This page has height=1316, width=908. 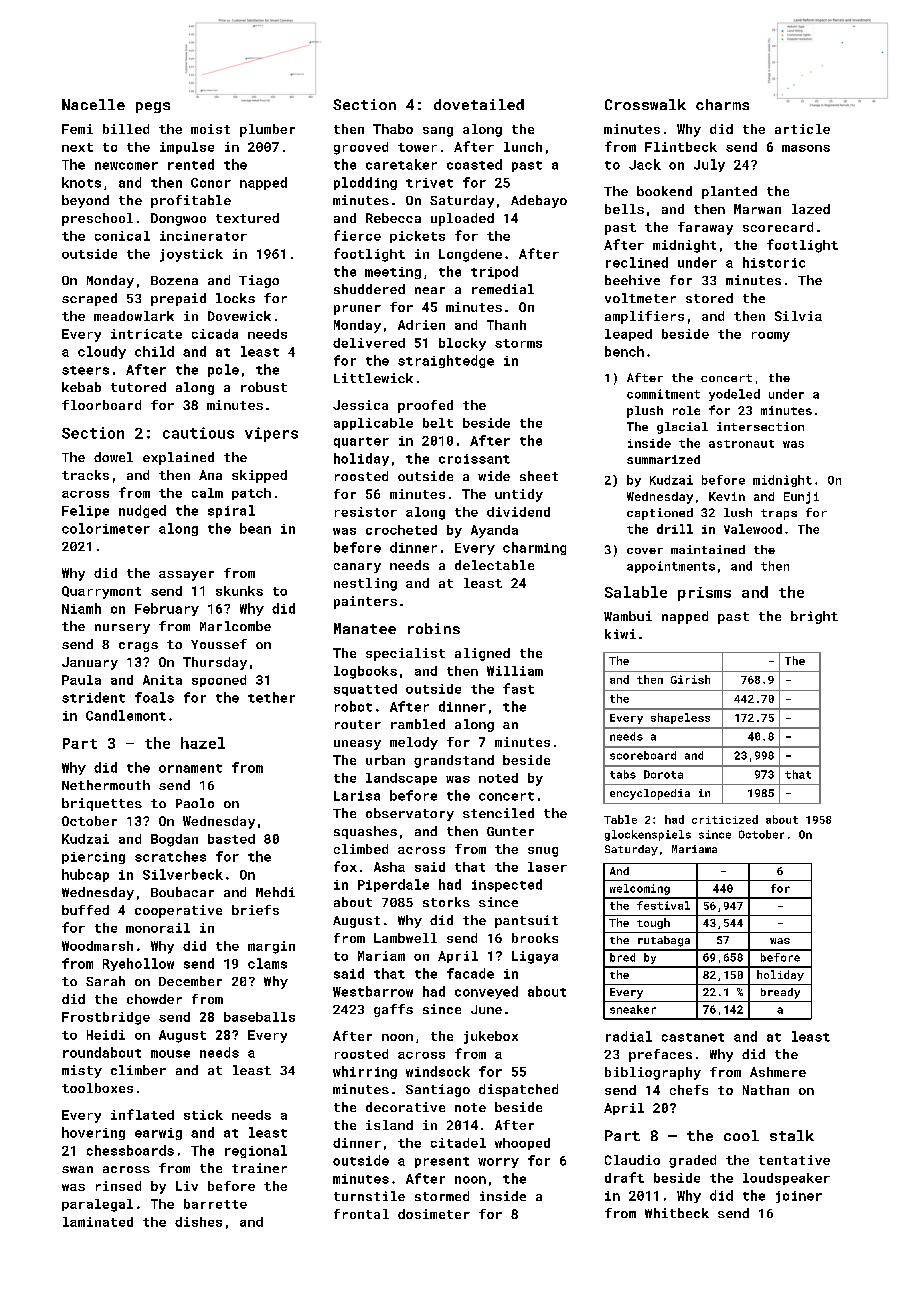 What do you see at coordinates (113, 457) in the page?
I see `dowel` at bounding box center [113, 457].
